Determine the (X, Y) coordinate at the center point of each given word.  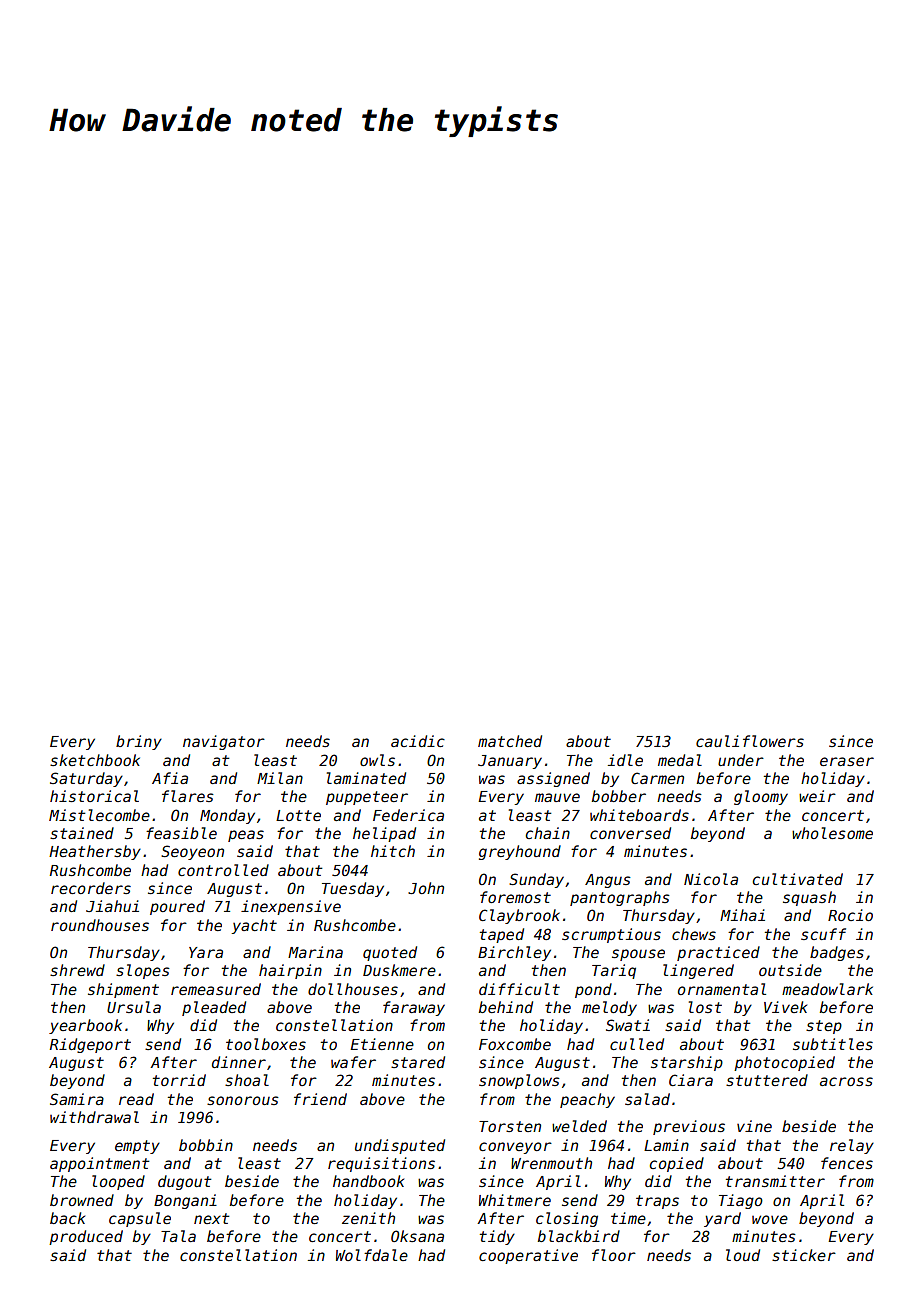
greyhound (520, 852)
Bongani (185, 1201)
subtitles (833, 1044)
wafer (353, 1062)
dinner (239, 1062)
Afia (170, 778)
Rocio (850, 915)
